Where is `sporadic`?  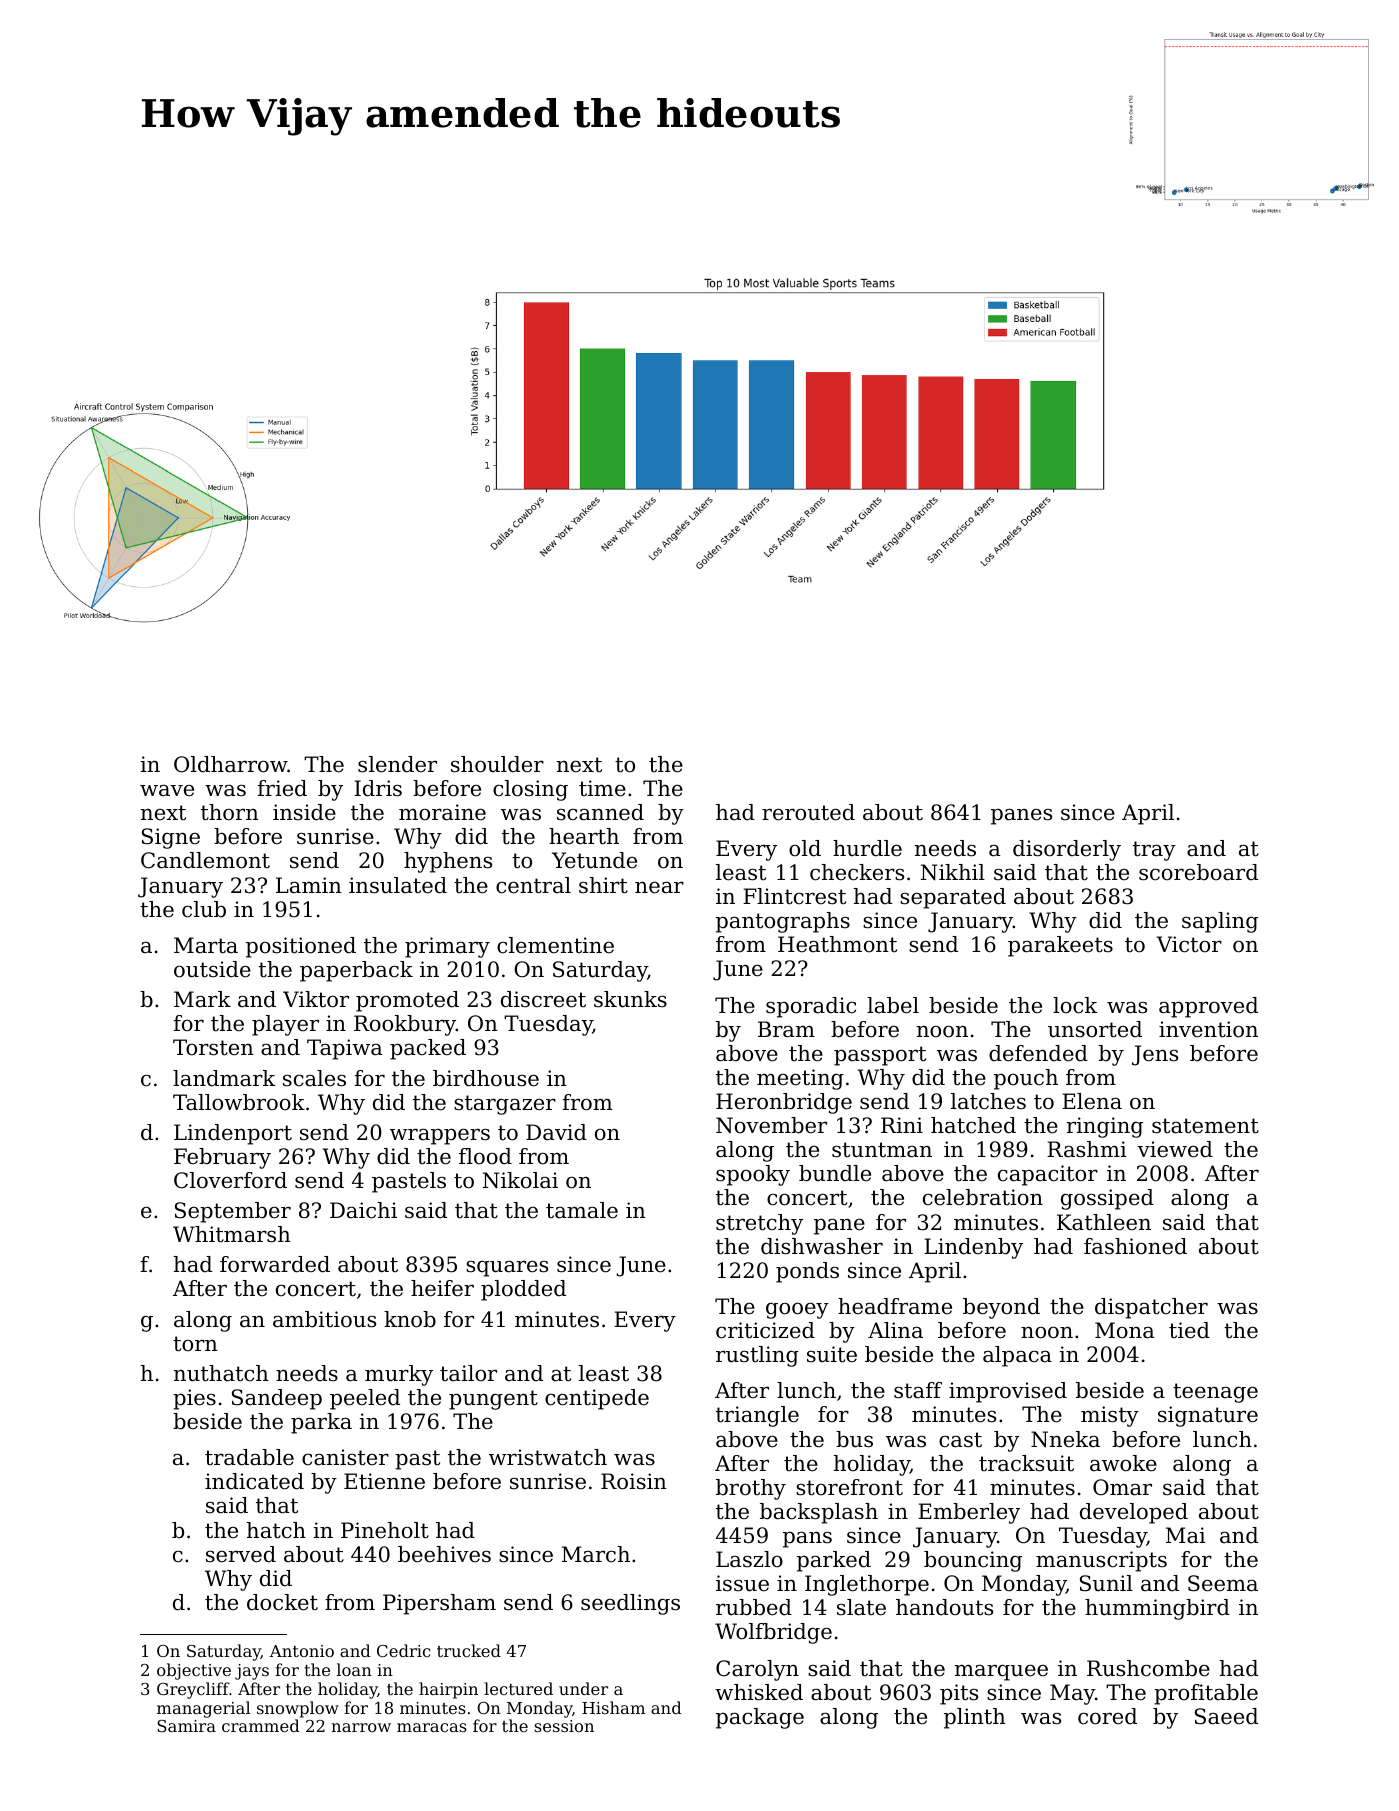 sporadic is located at coordinates (811, 1007).
